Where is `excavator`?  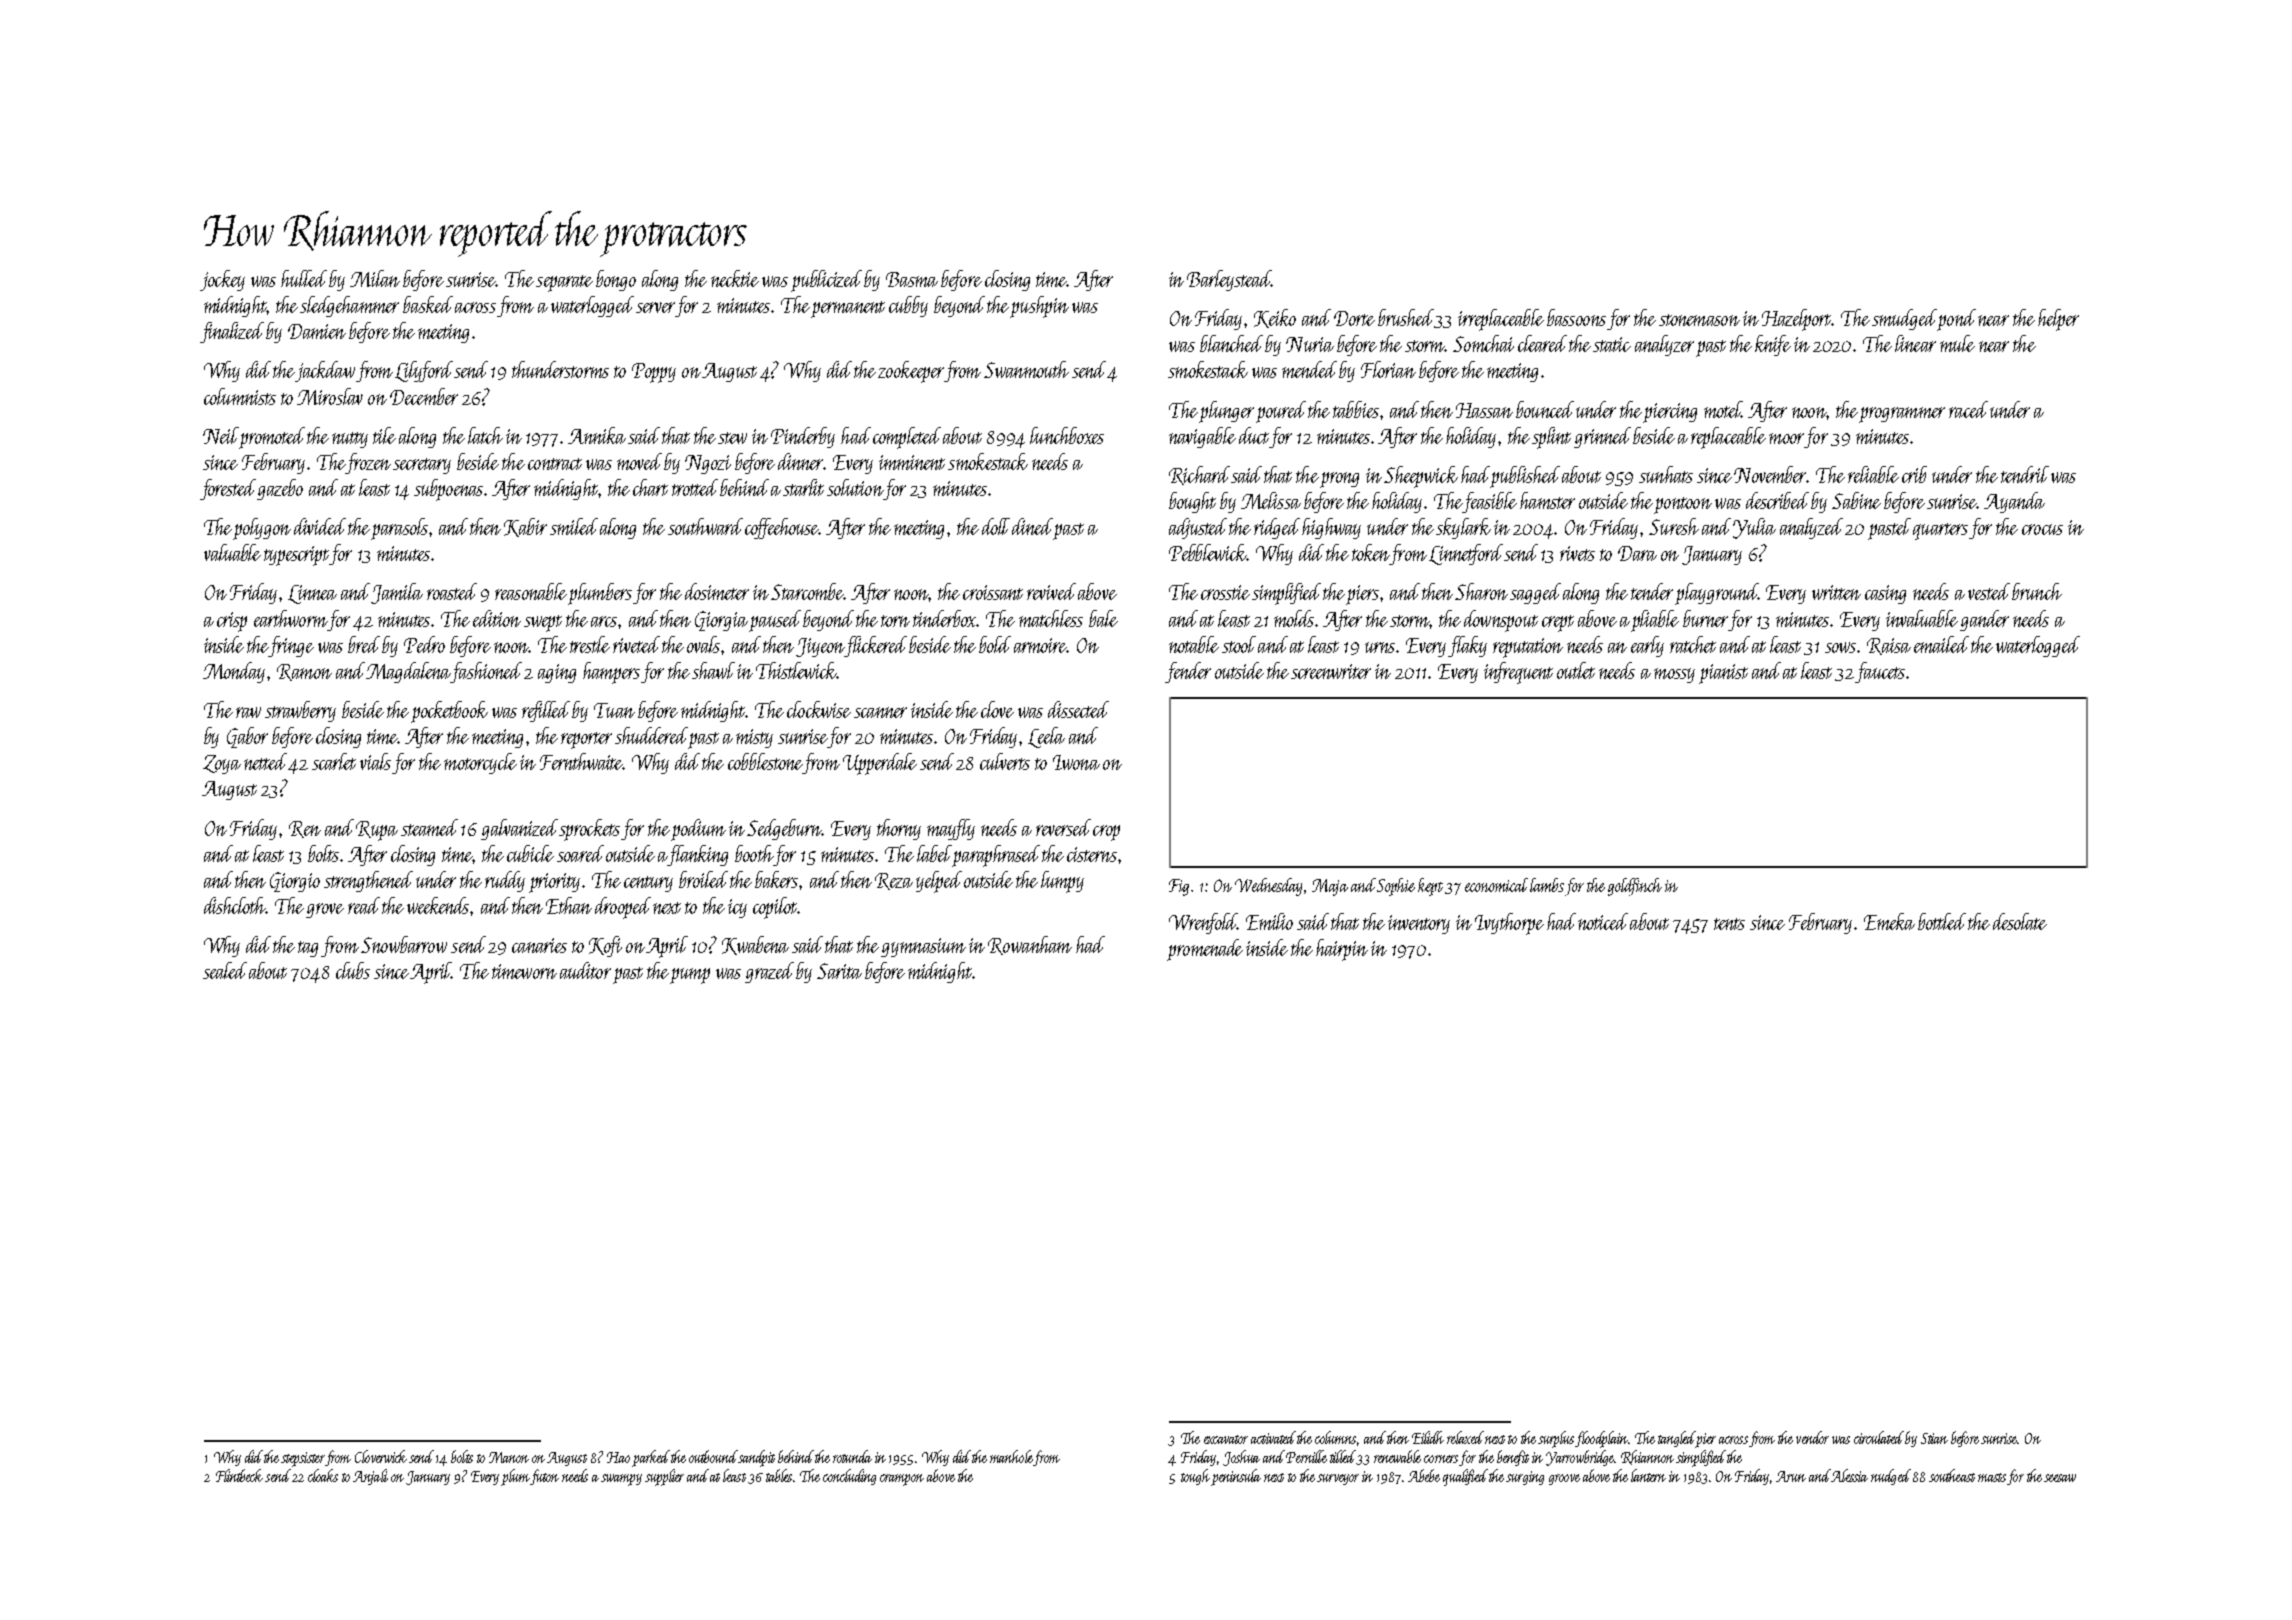 excavator is located at coordinates (1226, 1439).
